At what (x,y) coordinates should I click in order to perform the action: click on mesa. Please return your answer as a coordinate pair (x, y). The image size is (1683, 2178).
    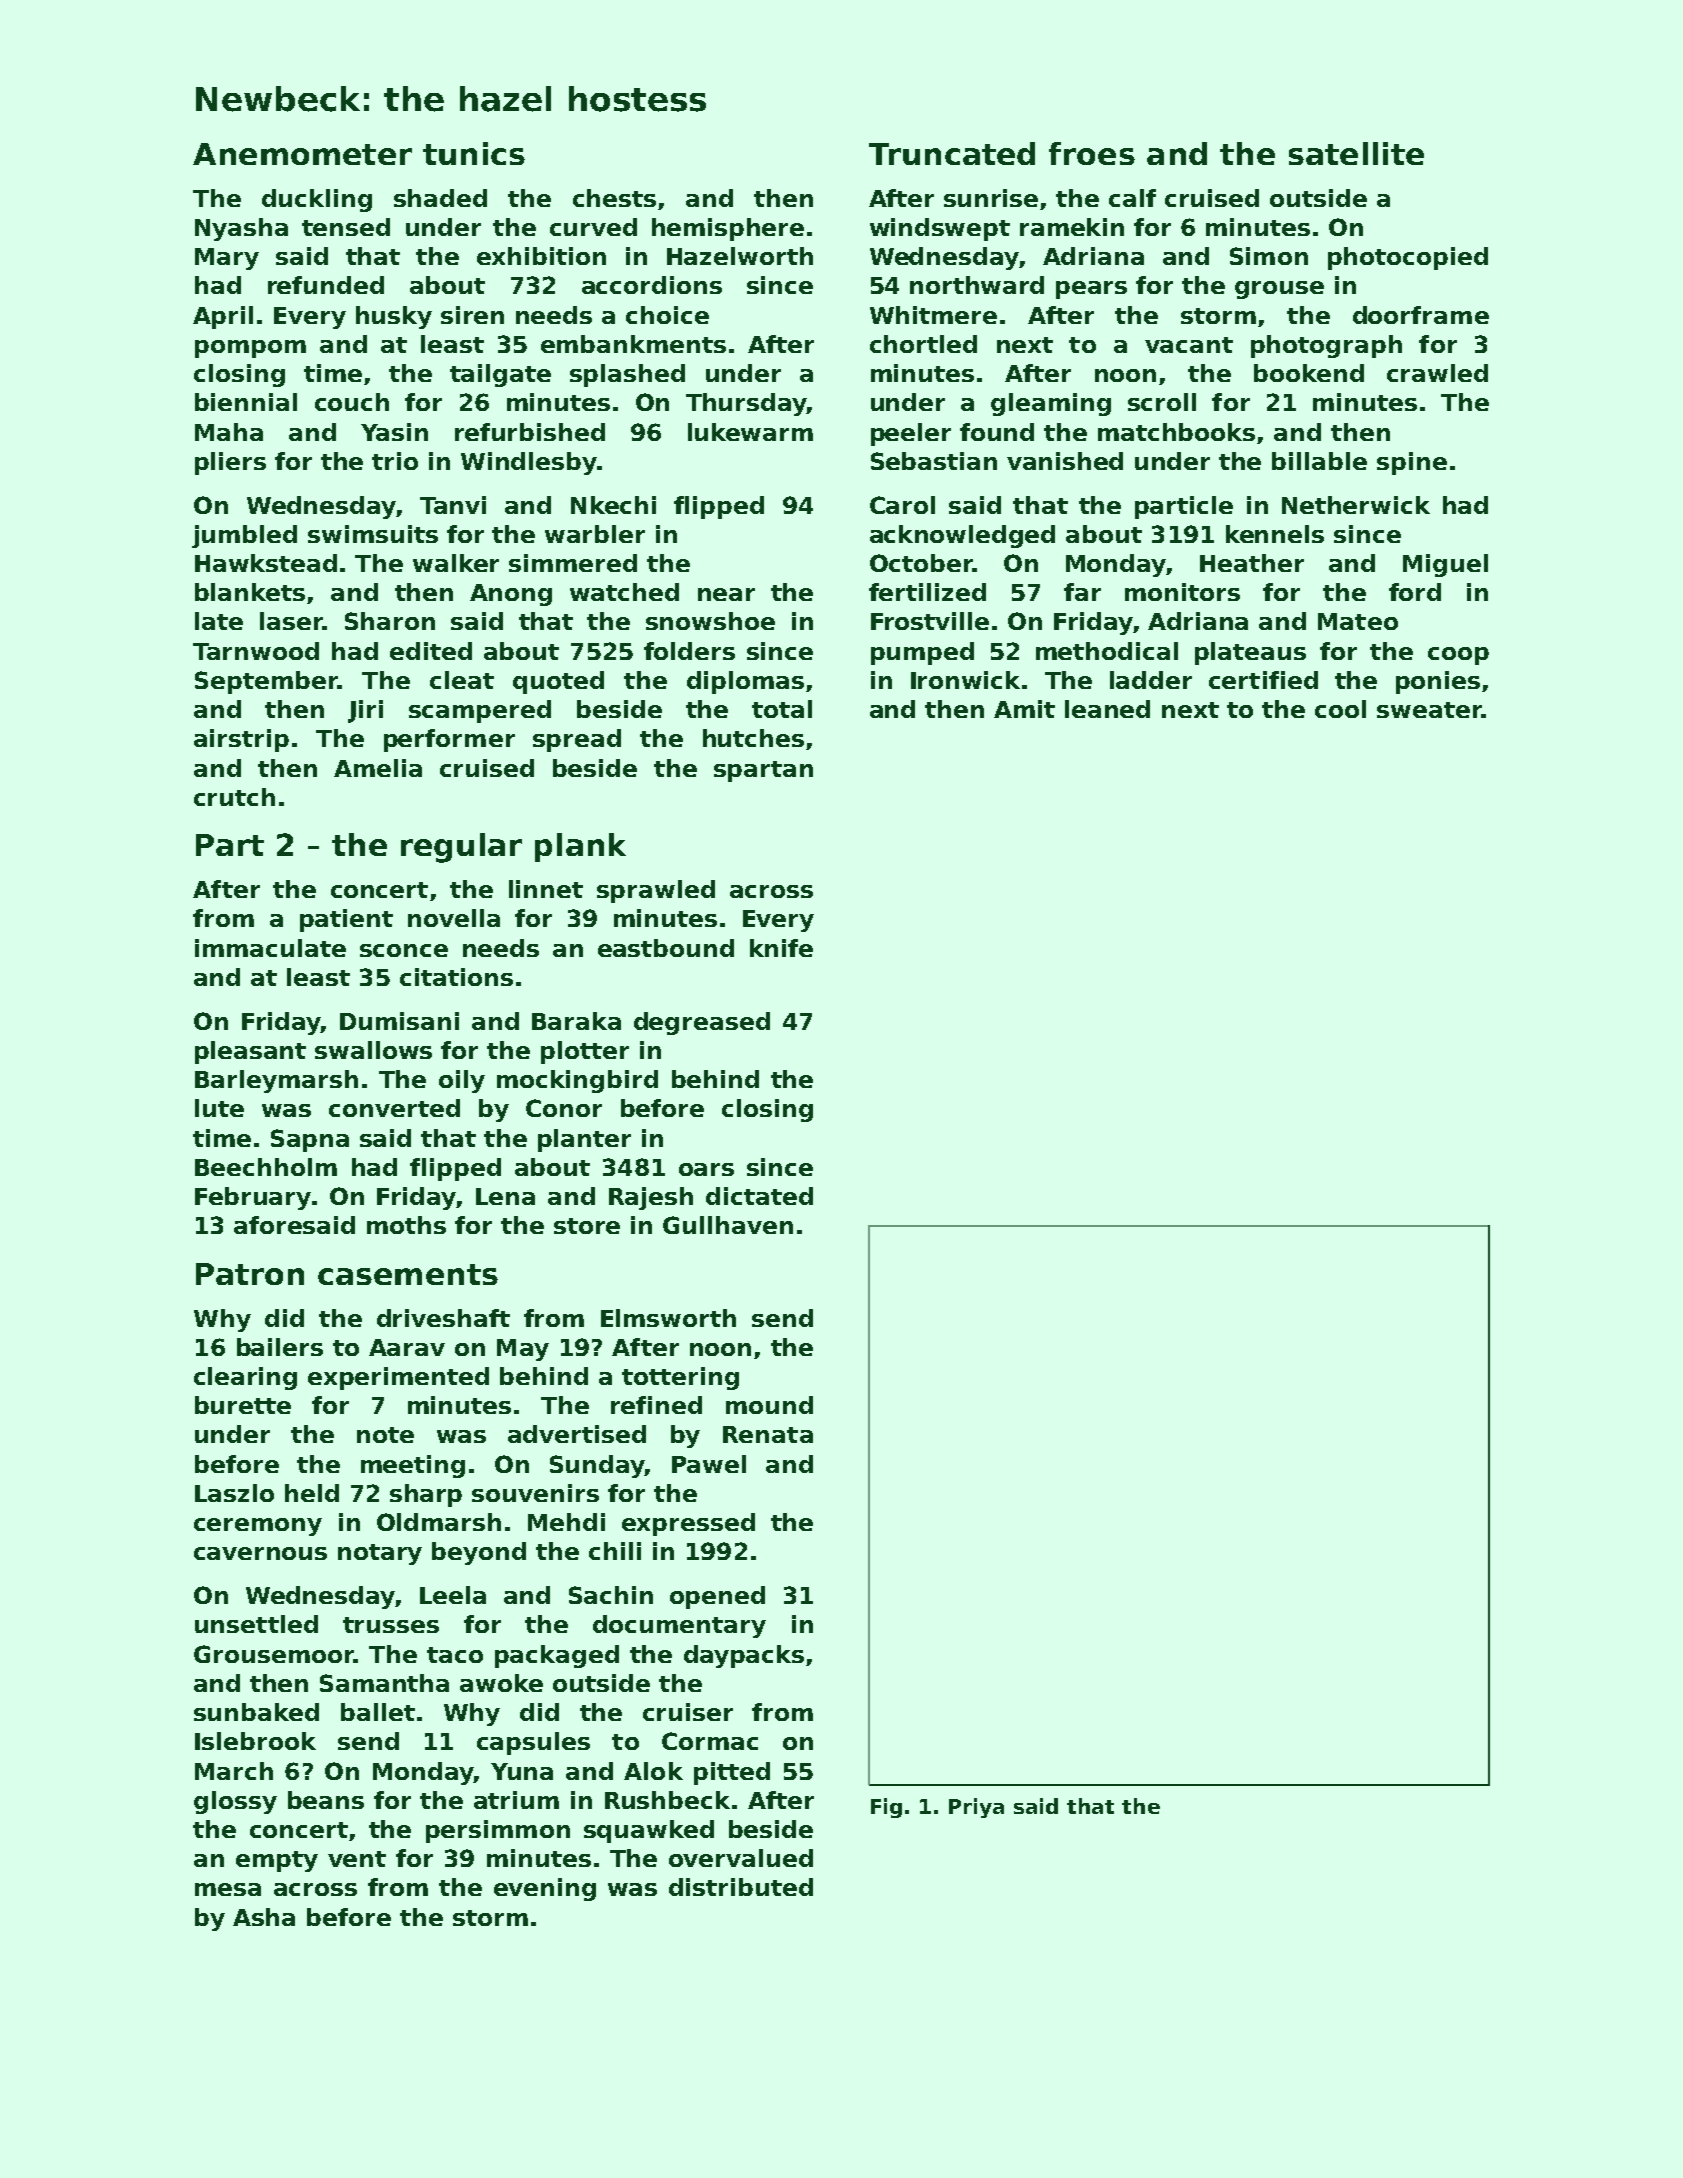
    Looking at the image, I should click on (228, 1889).
